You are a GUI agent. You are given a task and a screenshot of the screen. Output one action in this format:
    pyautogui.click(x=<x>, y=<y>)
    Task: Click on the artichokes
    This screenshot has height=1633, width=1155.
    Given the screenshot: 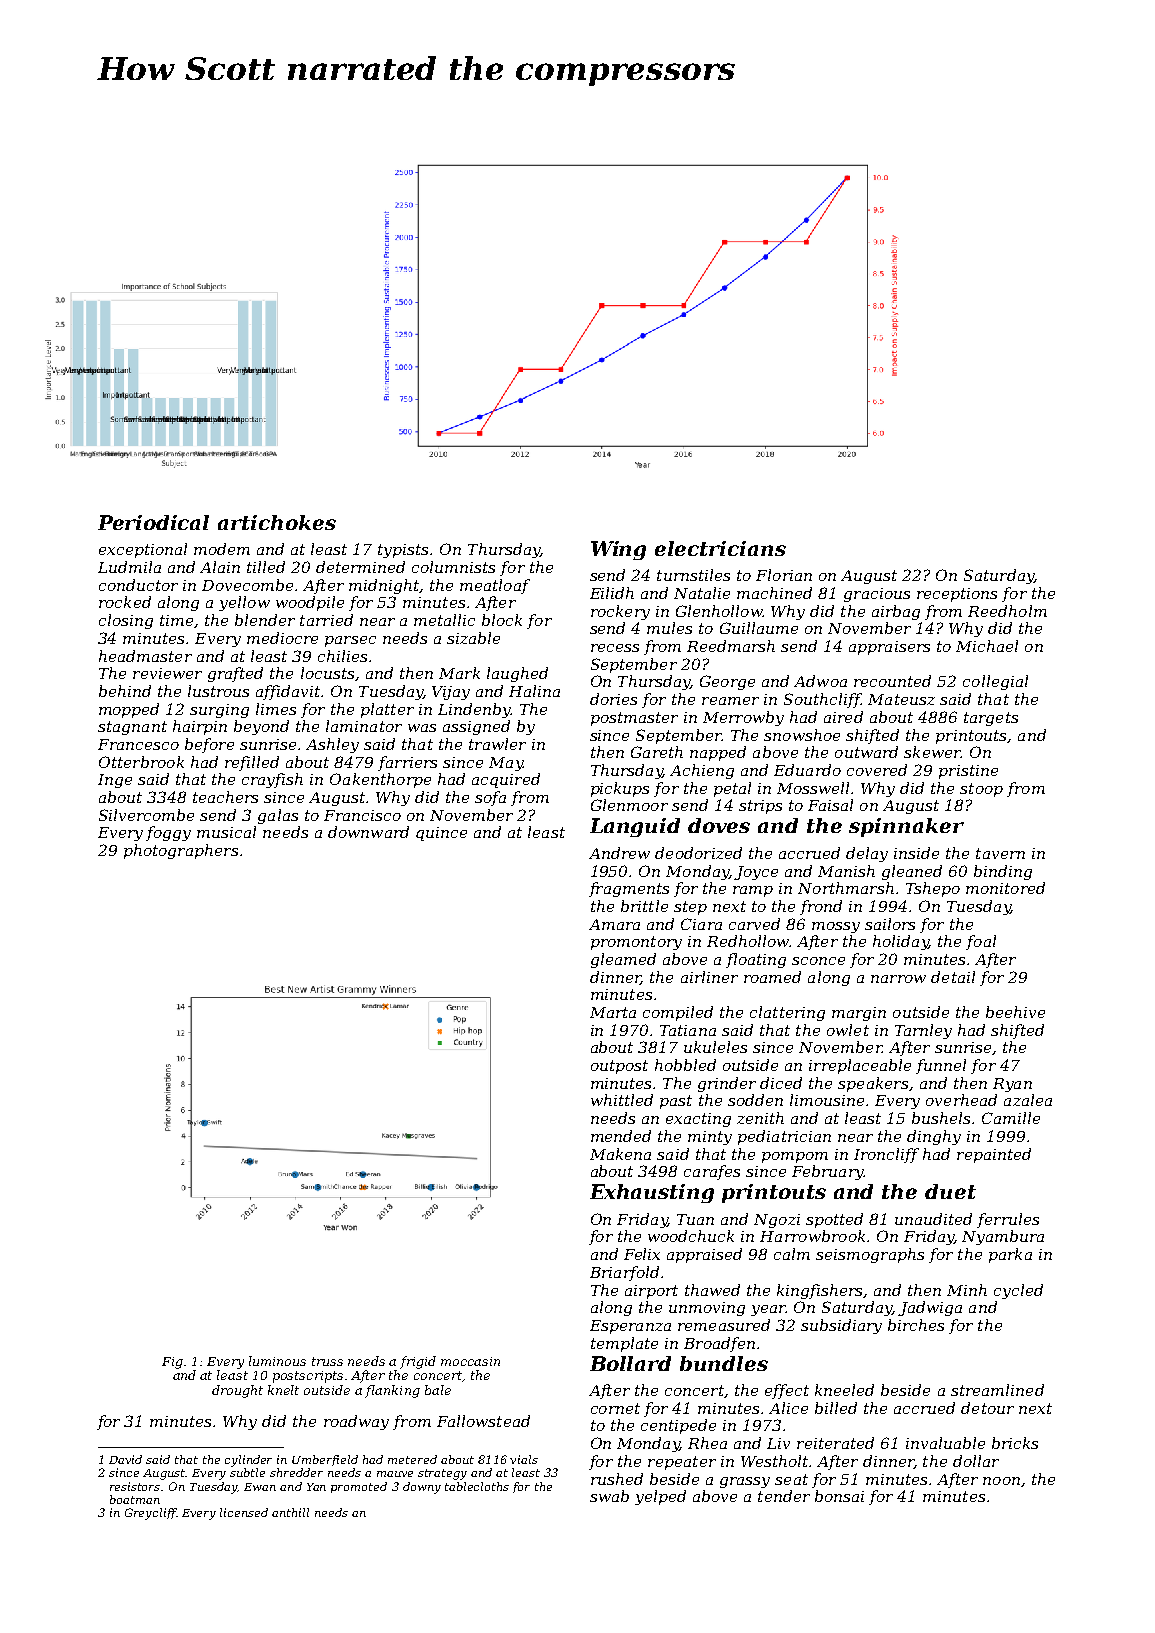 What is the action you would take?
    pyautogui.click(x=277, y=522)
